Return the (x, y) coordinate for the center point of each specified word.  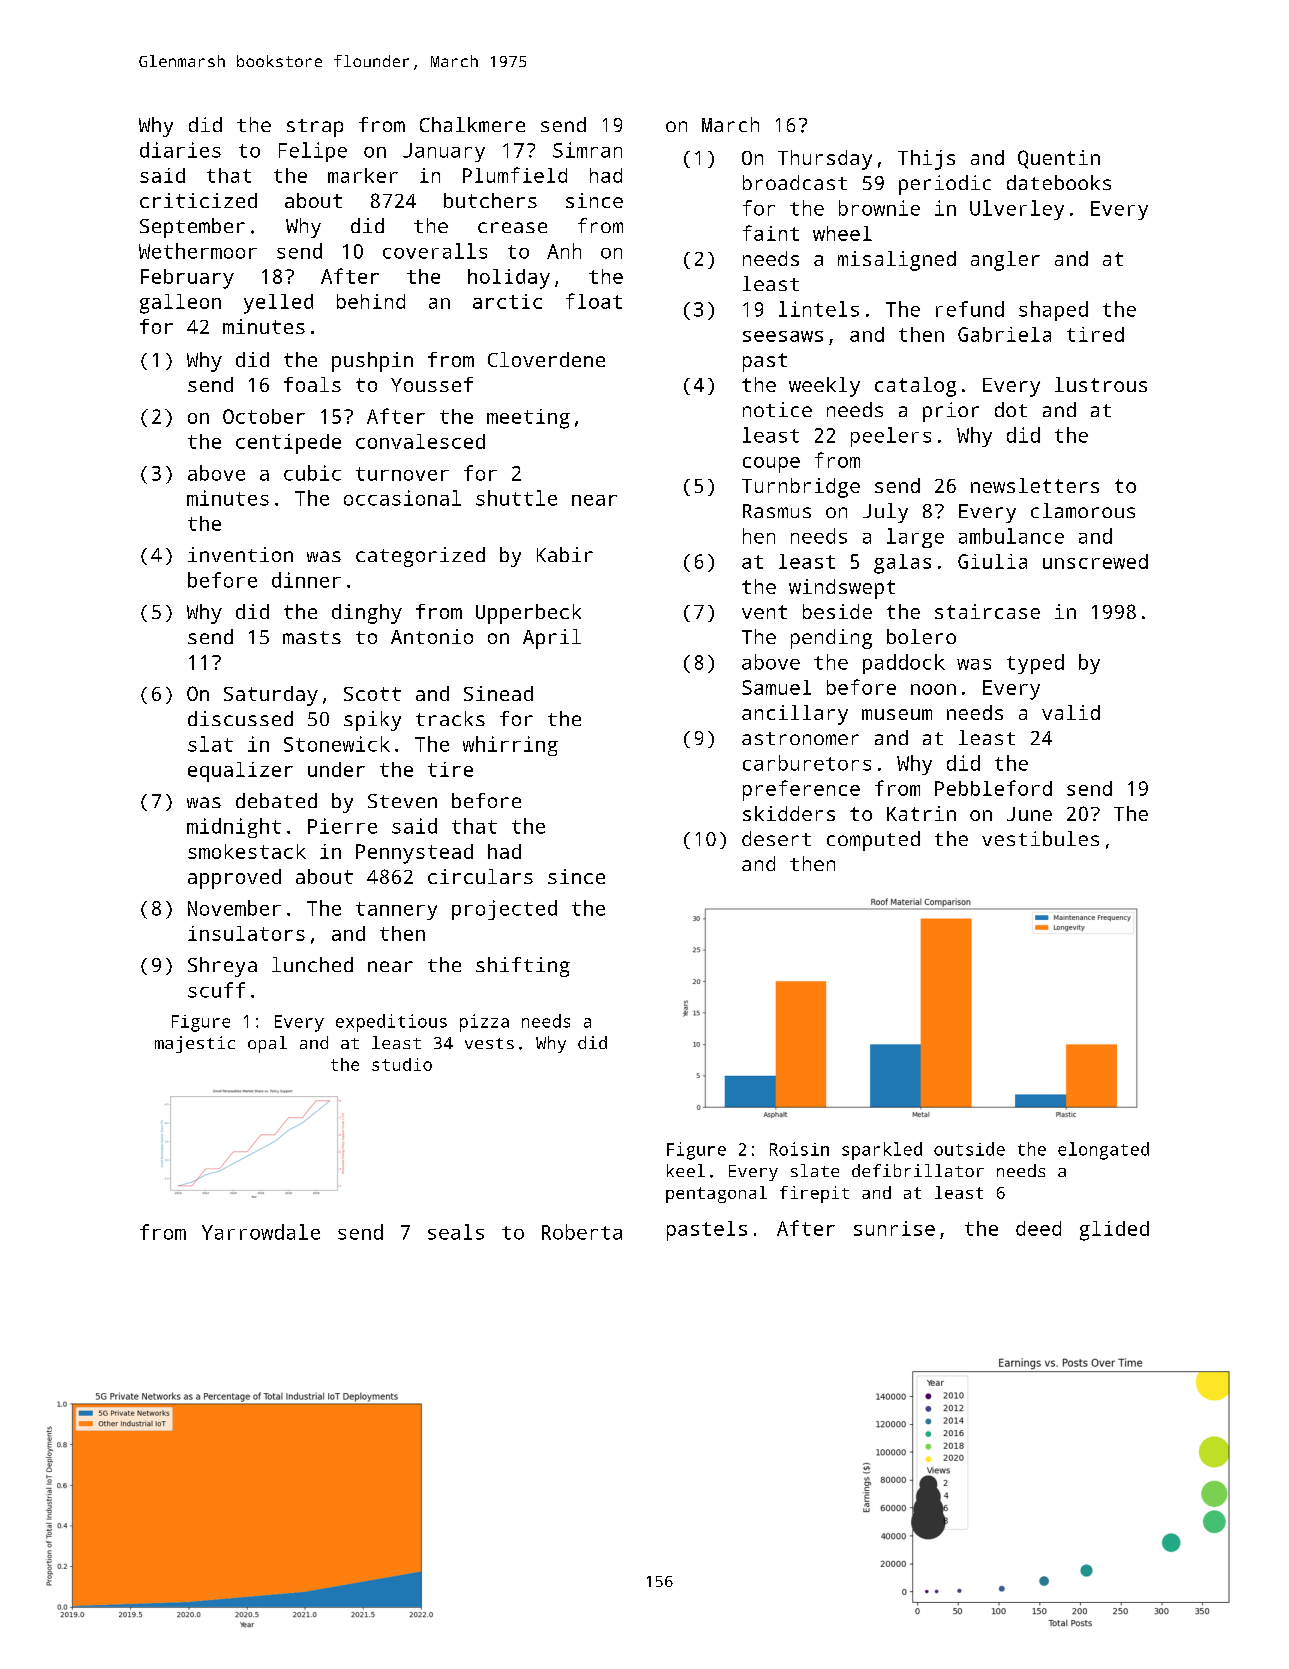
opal (267, 1044)
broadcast (795, 182)
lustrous (1101, 384)
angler (1005, 261)
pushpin (372, 362)
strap (315, 128)
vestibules (1040, 838)
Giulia (992, 561)
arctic (507, 301)
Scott (372, 694)
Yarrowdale (261, 1232)
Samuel (776, 687)
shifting (523, 967)
